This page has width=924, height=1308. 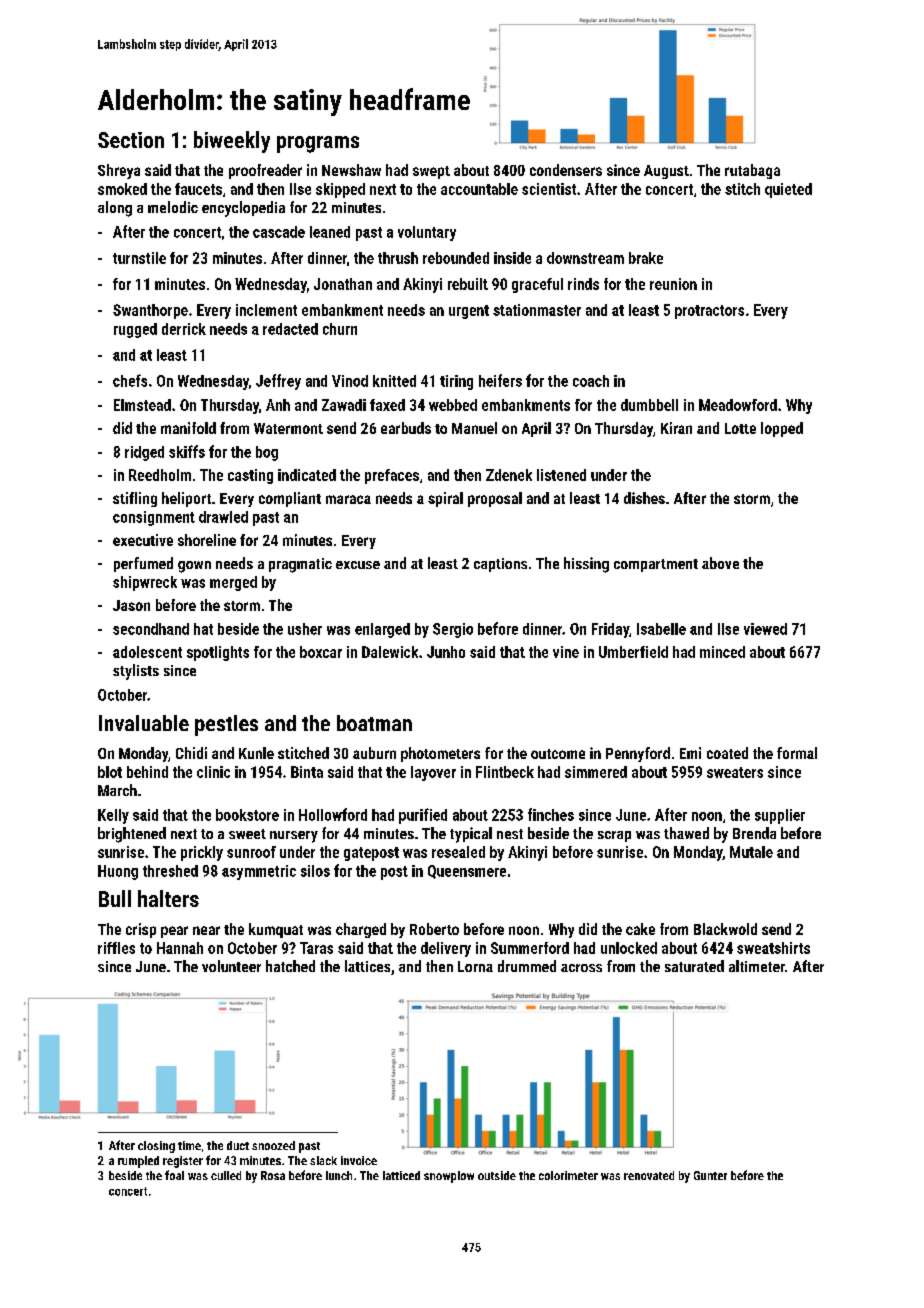 I want to click on Meadowford, so click(x=738, y=405).
